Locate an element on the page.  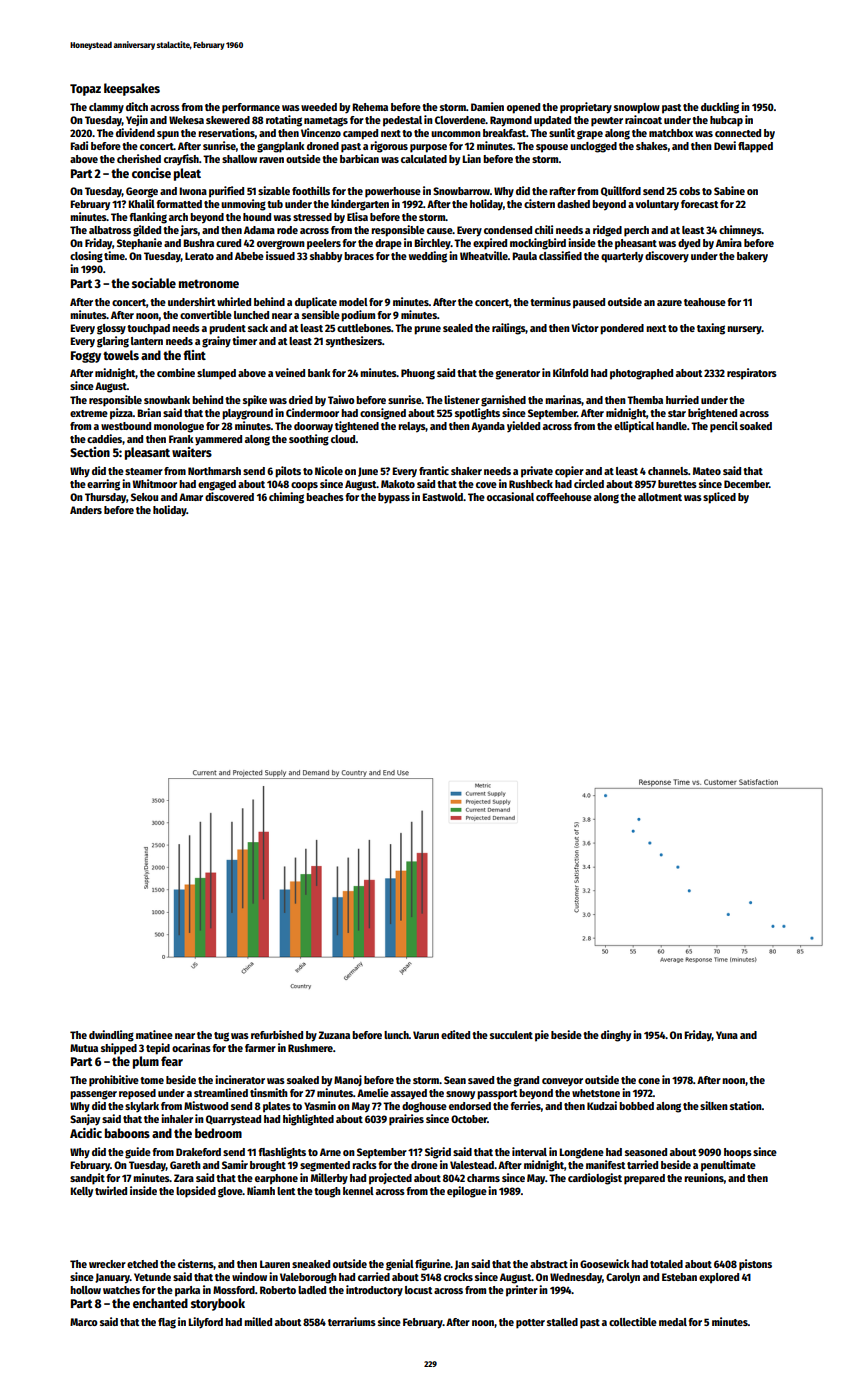
hollow is located at coordinates (85, 1290).
